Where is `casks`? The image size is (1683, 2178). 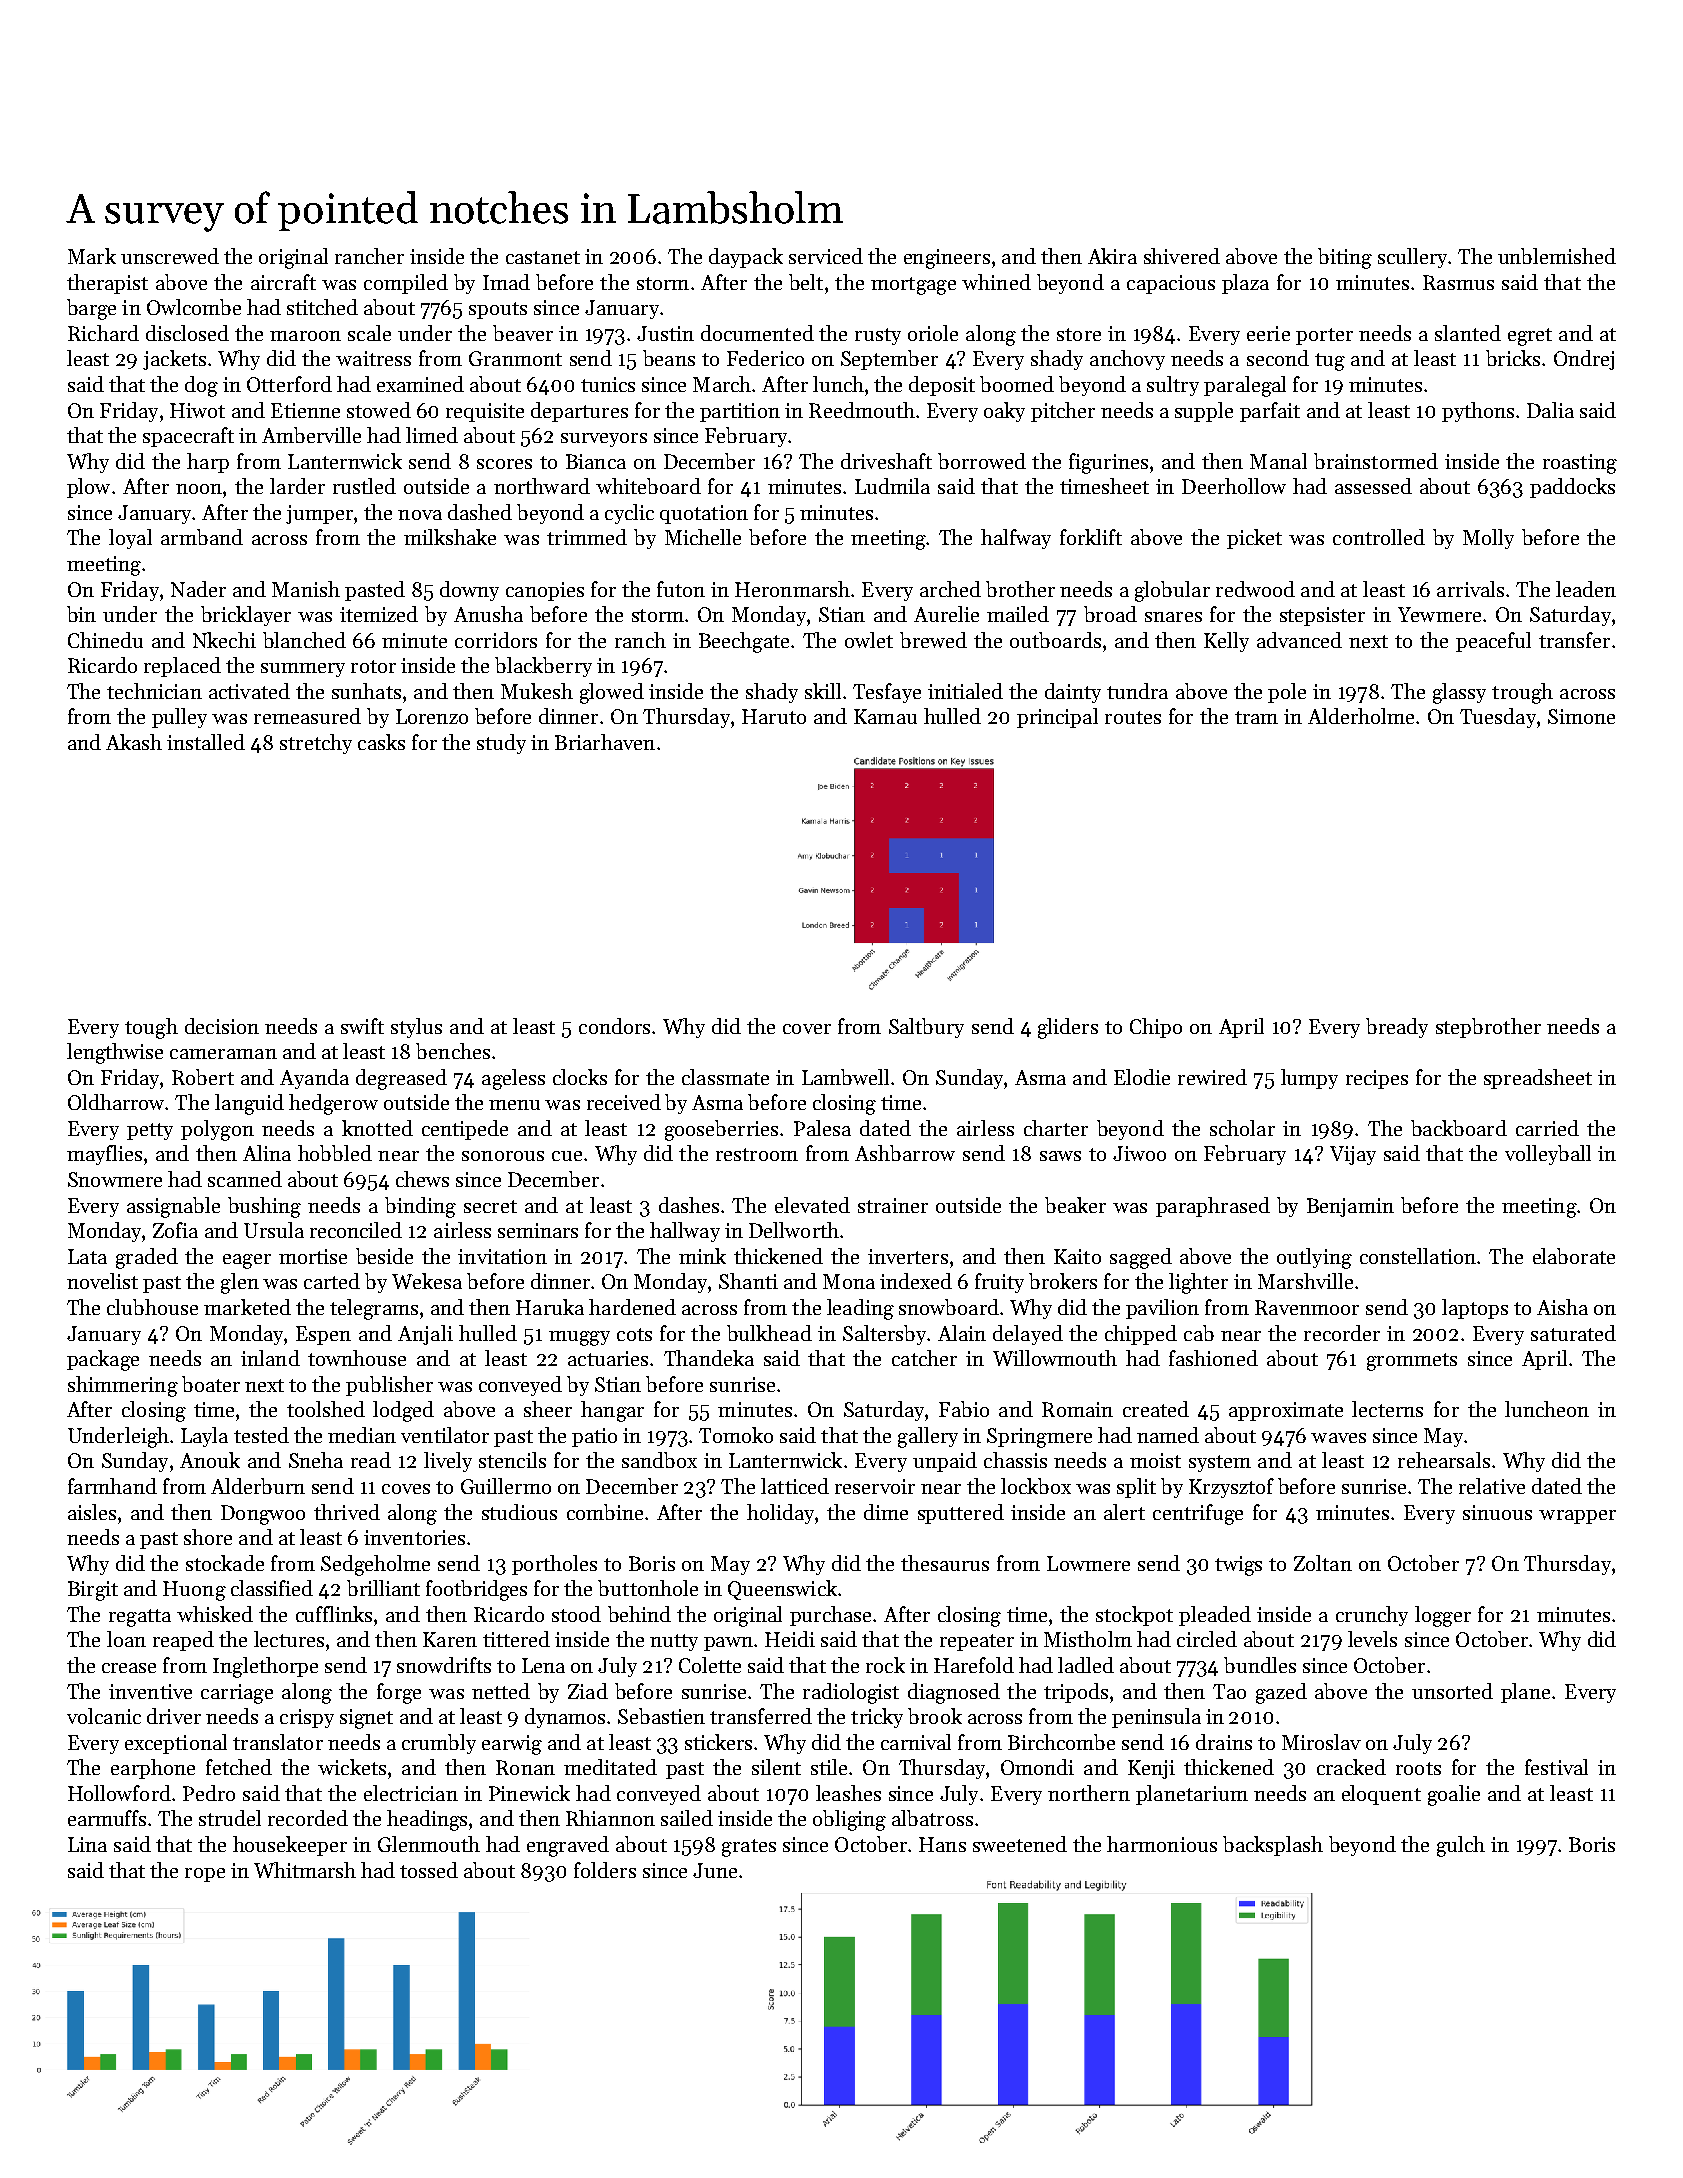
casks is located at coordinates (381, 742).
